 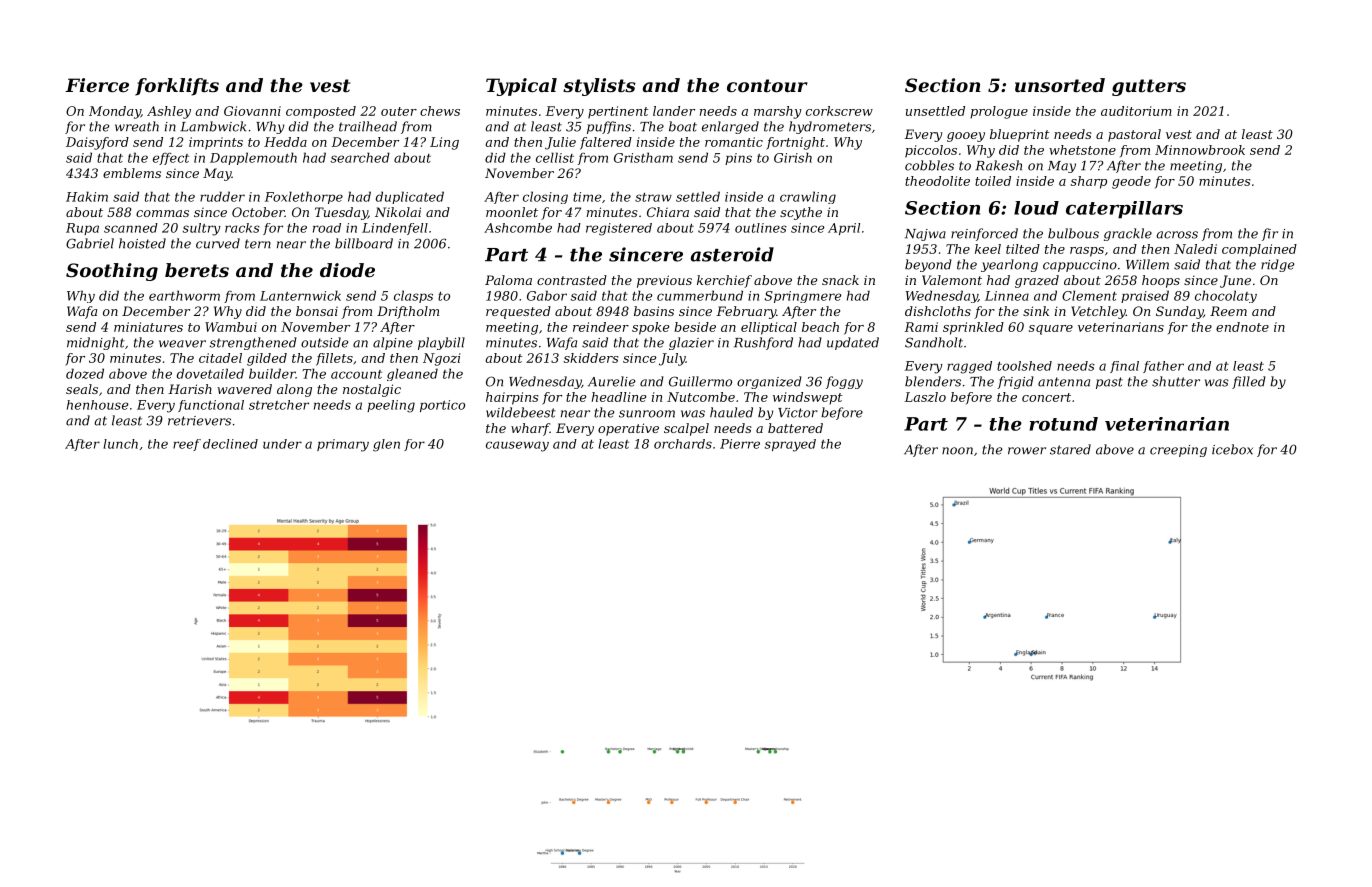 What do you see at coordinates (545, 197) in the screenshot?
I see `closing` at bounding box center [545, 197].
